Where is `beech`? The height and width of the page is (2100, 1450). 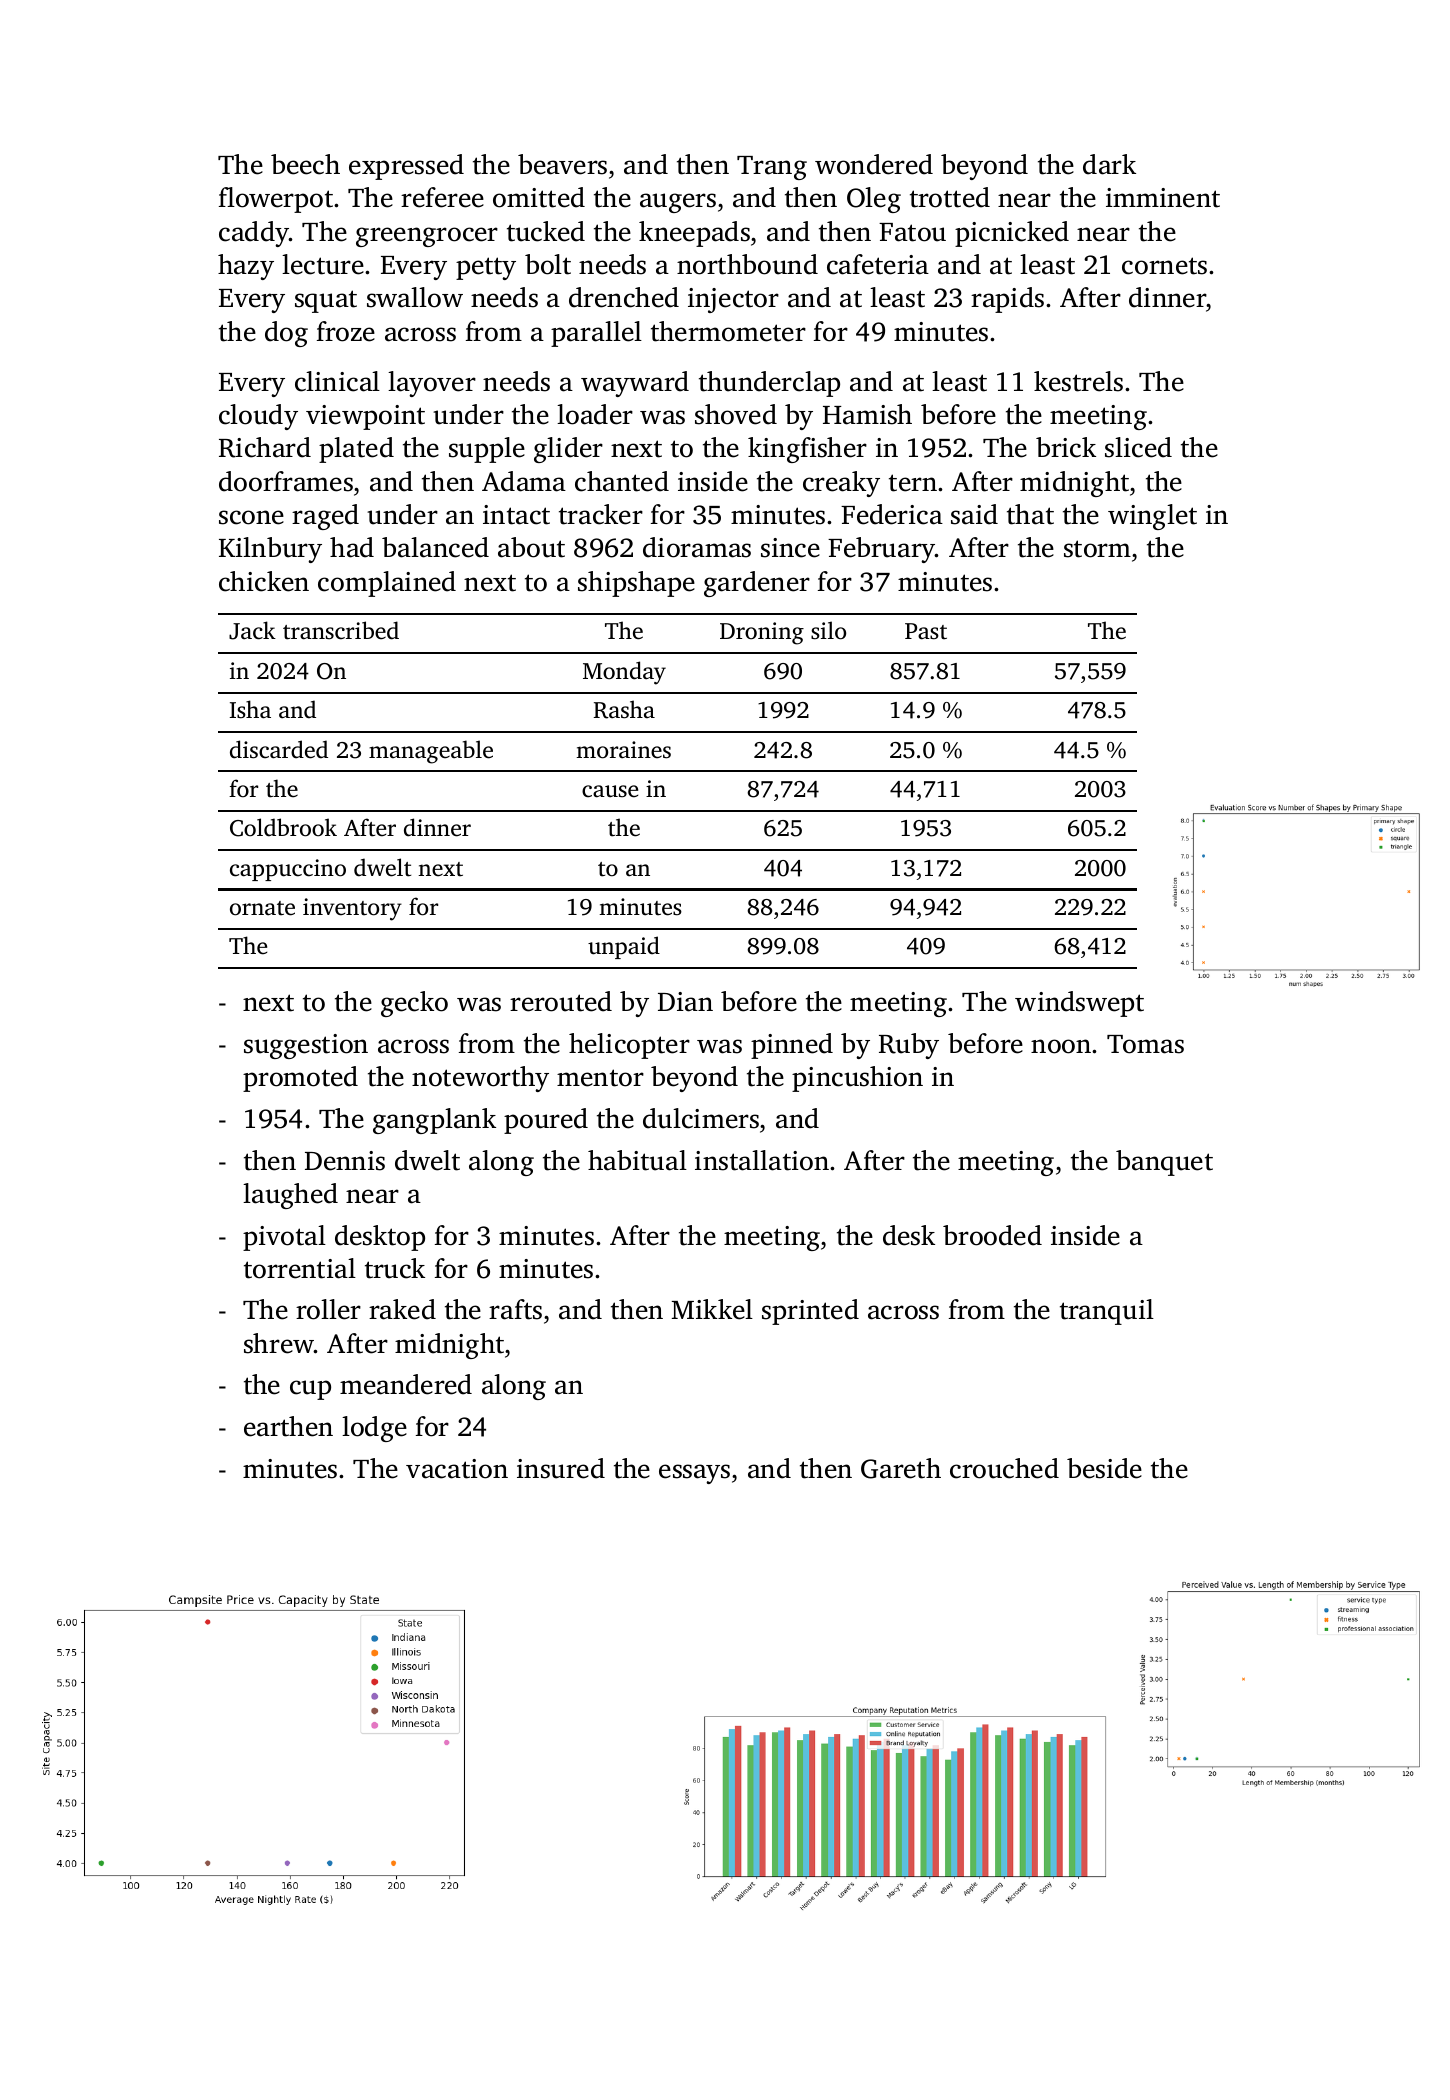 beech is located at coordinates (305, 164).
